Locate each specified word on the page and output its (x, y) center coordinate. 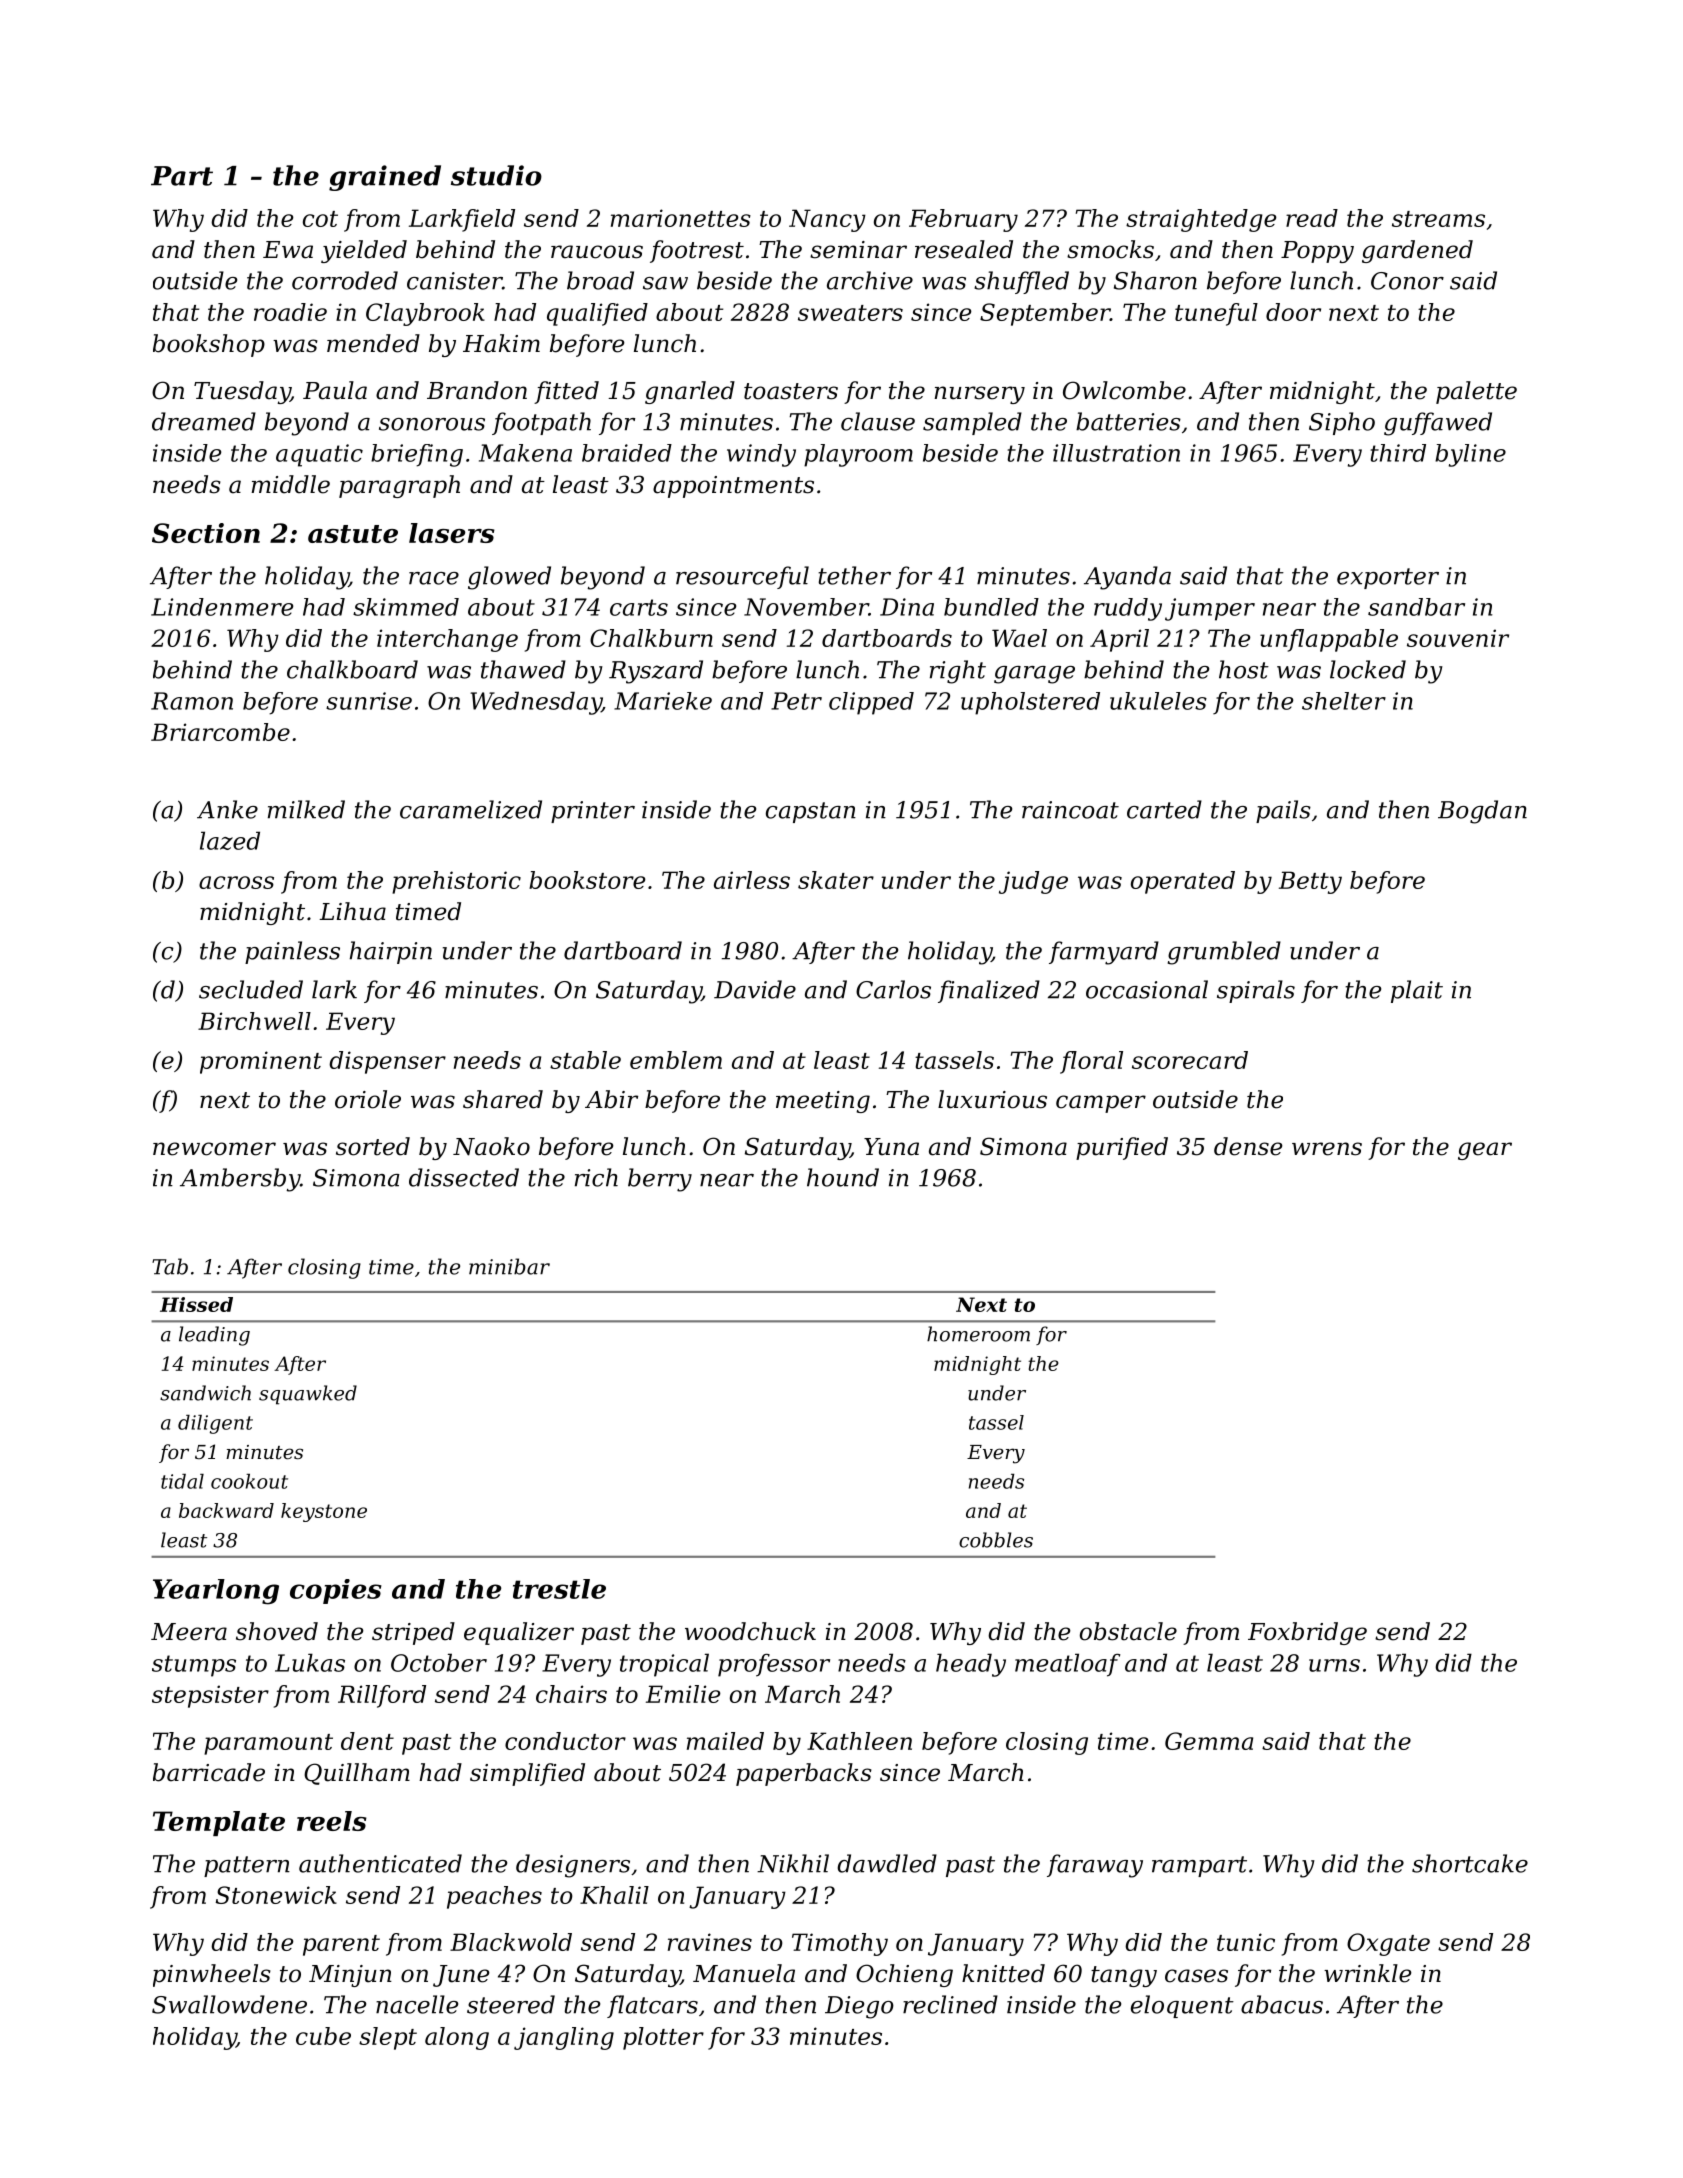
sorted (373, 1146)
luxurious (992, 1099)
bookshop (209, 345)
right (958, 672)
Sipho (1342, 423)
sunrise (369, 701)
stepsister (210, 1696)
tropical (664, 1665)
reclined (950, 2004)
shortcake (1470, 1863)
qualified (597, 314)
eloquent (1182, 2006)
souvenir (1458, 638)
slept (388, 2038)
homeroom (978, 1334)
